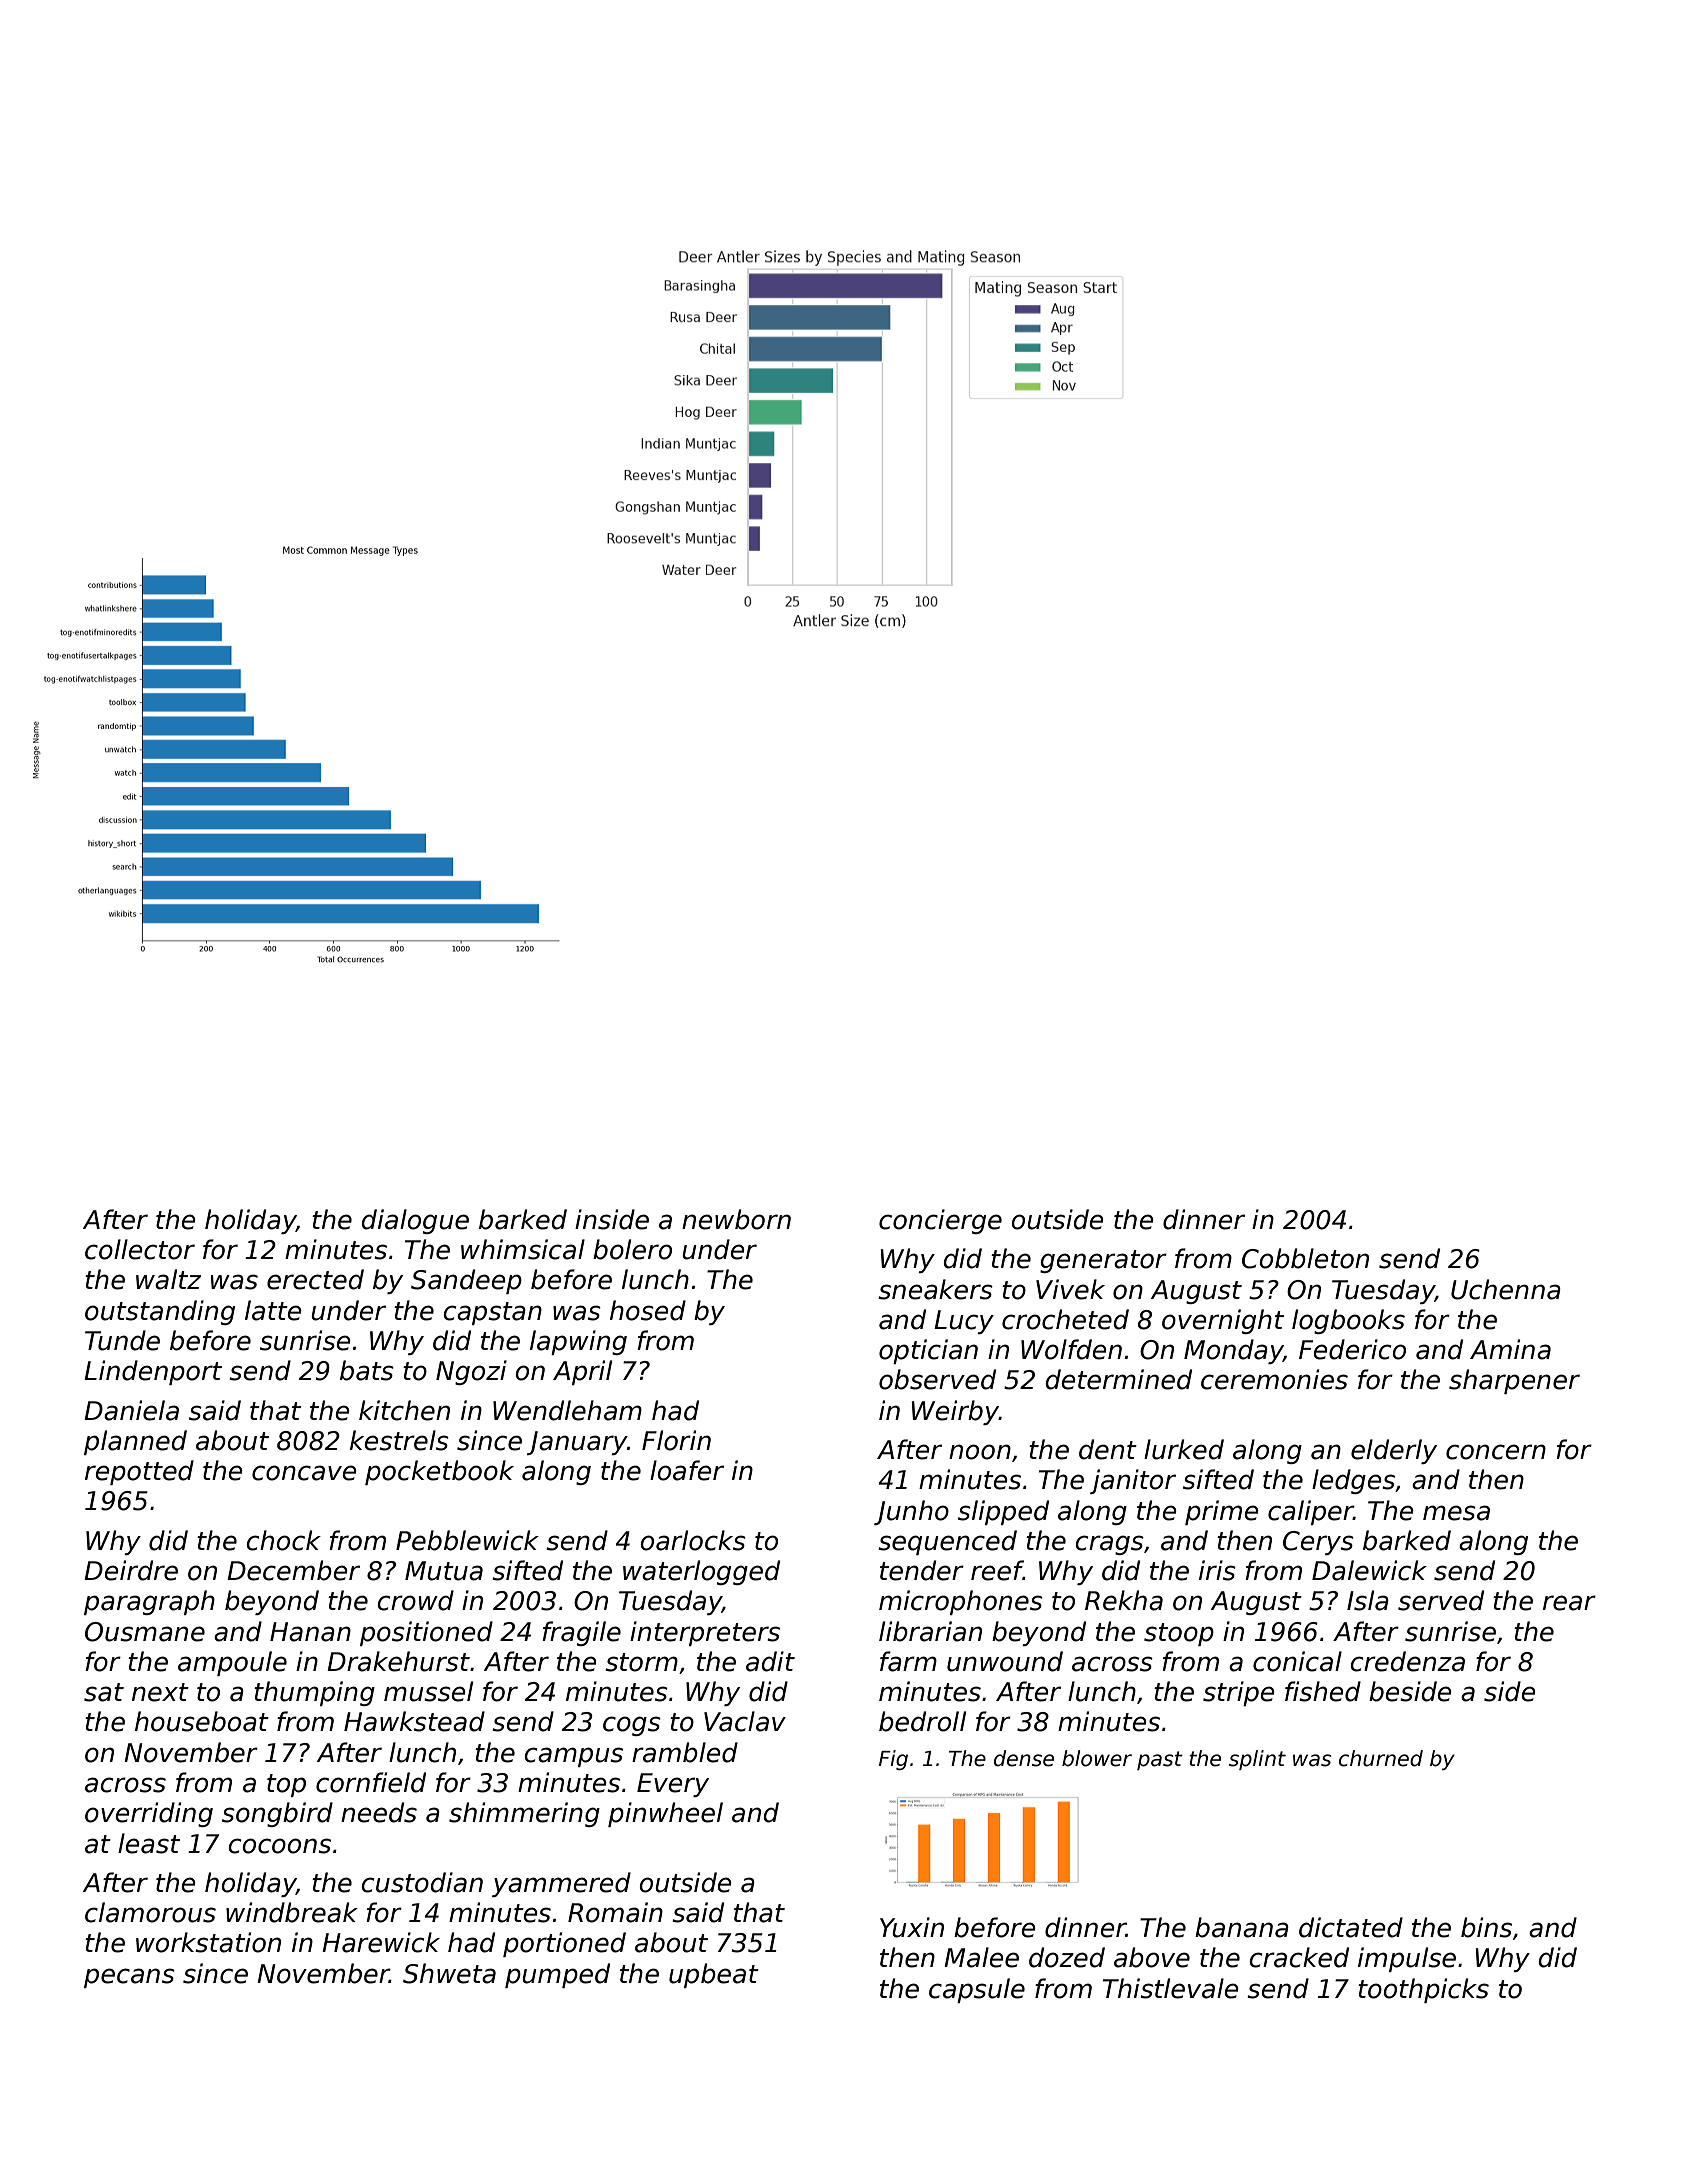 This screenshot has width=1683, height=2178. I want to click on overriding, so click(149, 1814).
